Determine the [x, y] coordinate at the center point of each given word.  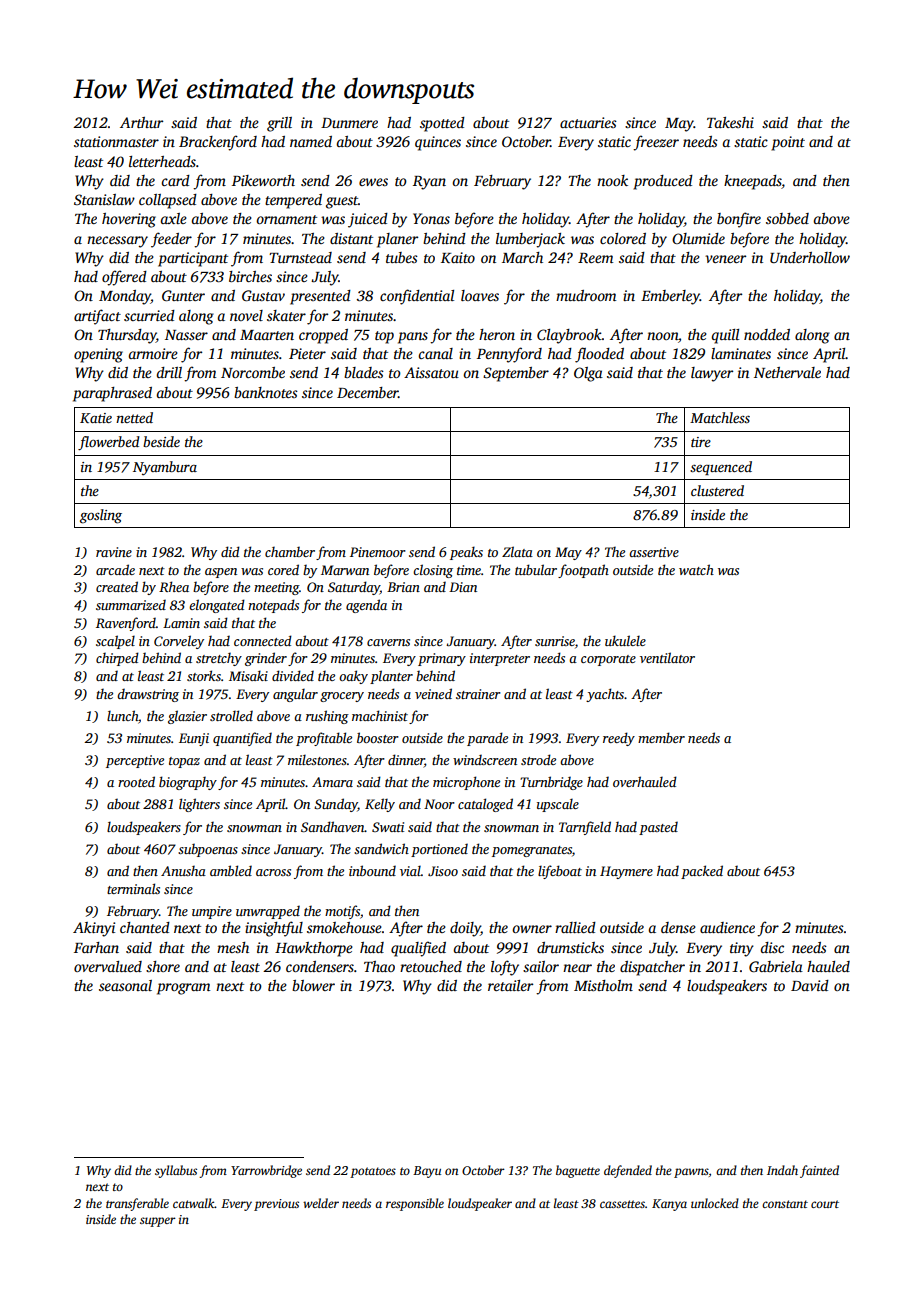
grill [279, 124]
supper [158, 1222]
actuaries [588, 122]
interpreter [500, 659]
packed [702, 872]
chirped [117, 659]
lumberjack [530, 240]
